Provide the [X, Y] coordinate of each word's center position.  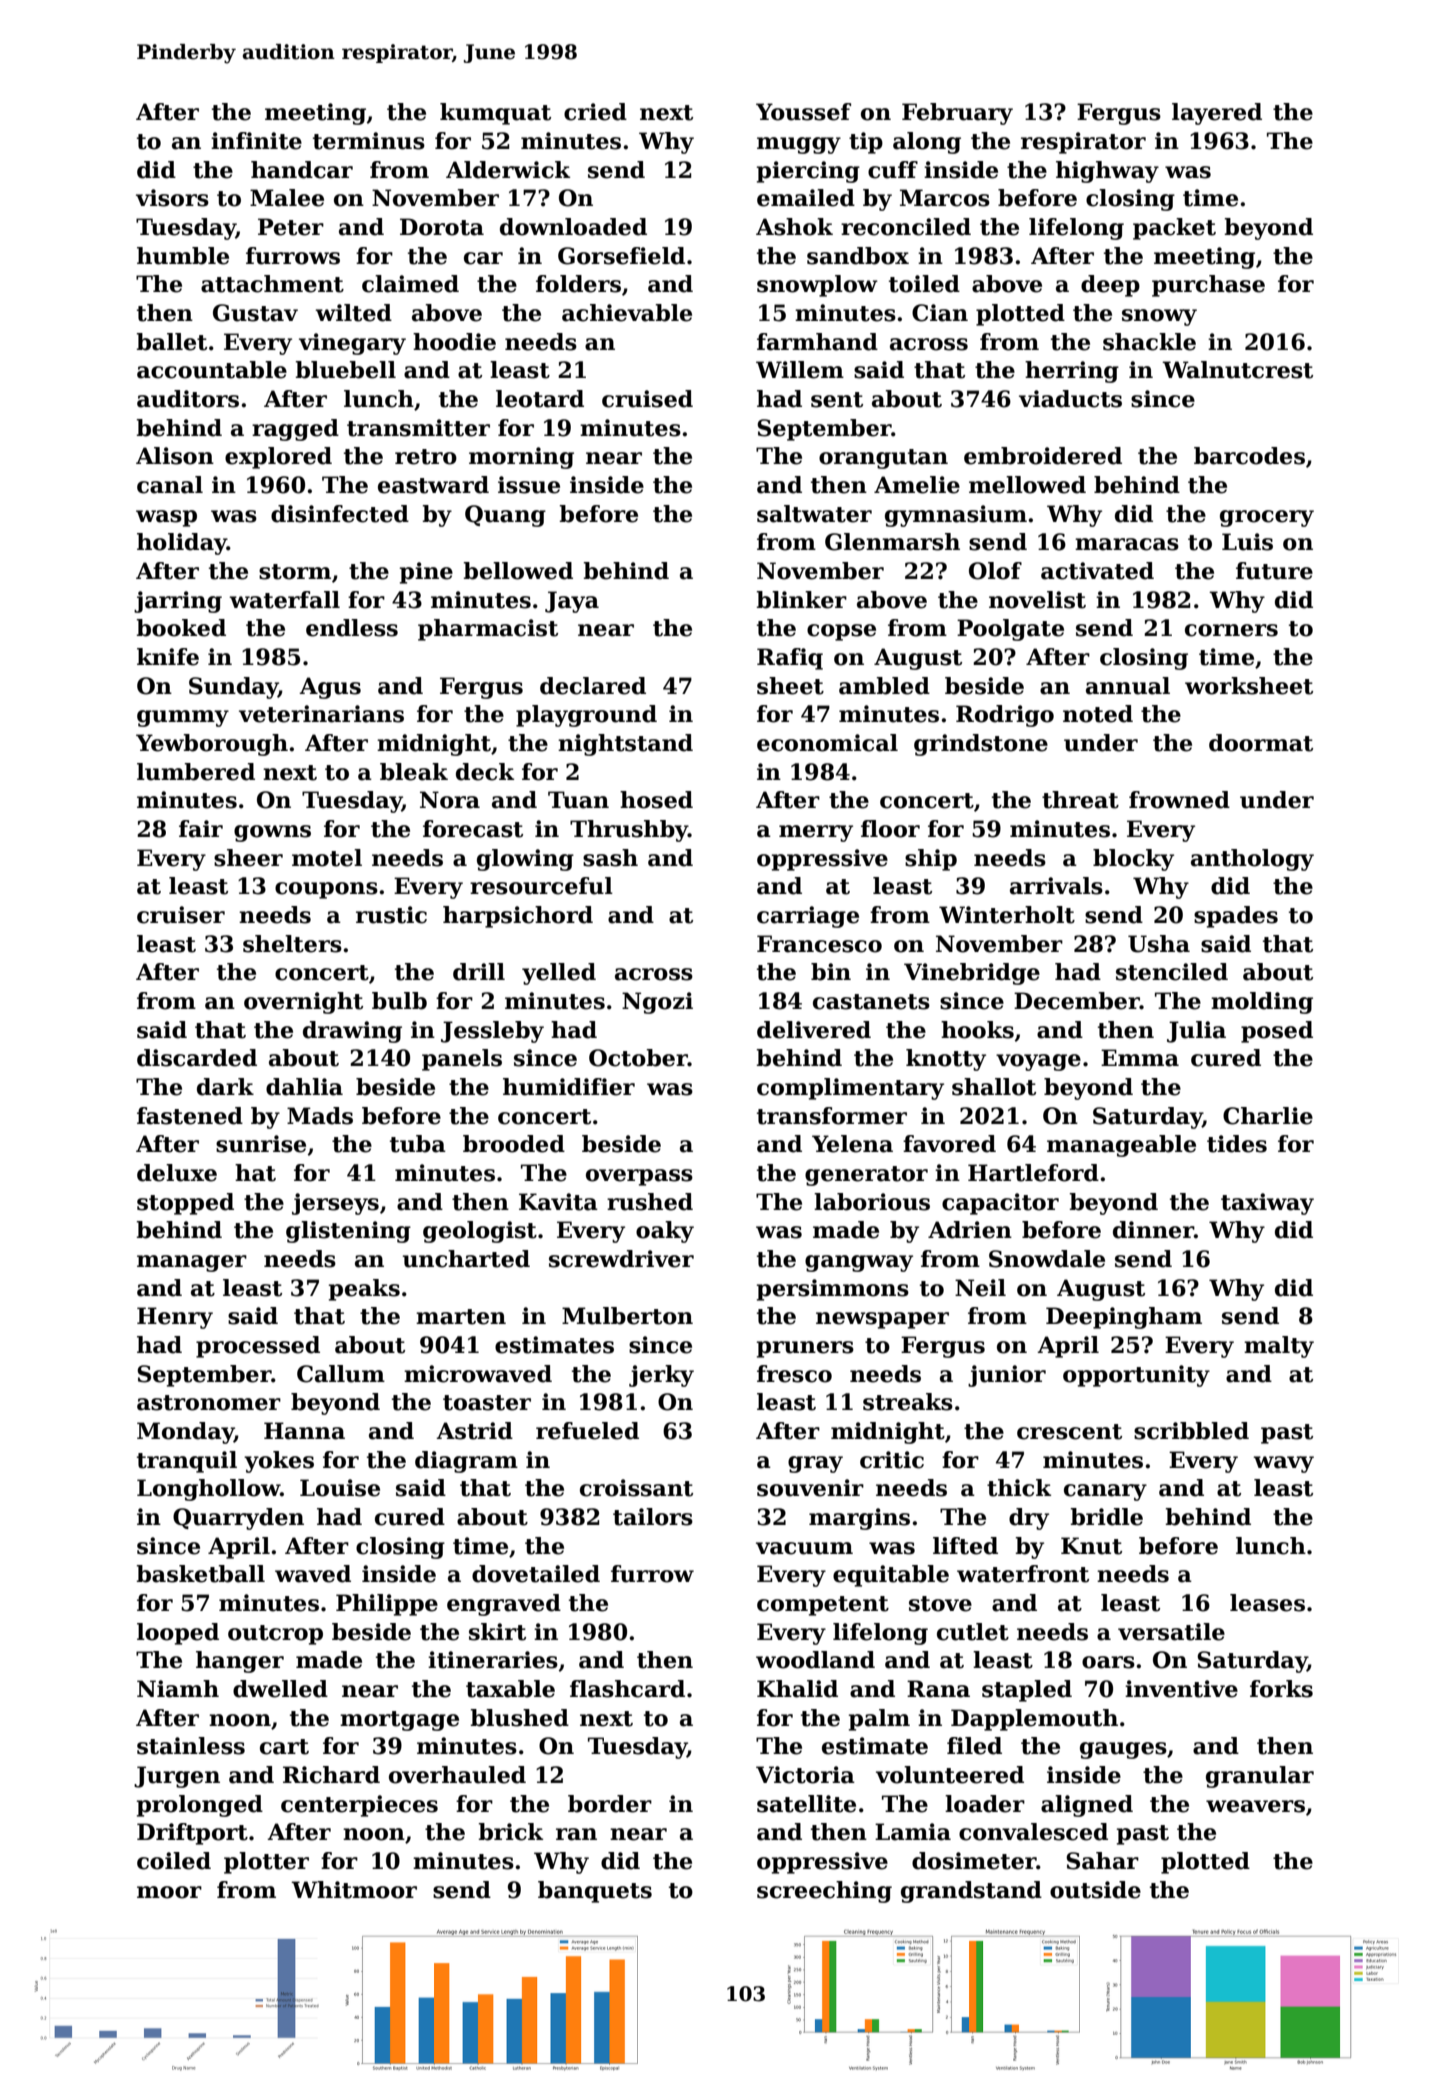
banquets [595, 1892]
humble [183, 256]
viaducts [1070, 399]
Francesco [819, 944]
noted [1098, 714]
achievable [627, 313]
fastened [190, 1116]
